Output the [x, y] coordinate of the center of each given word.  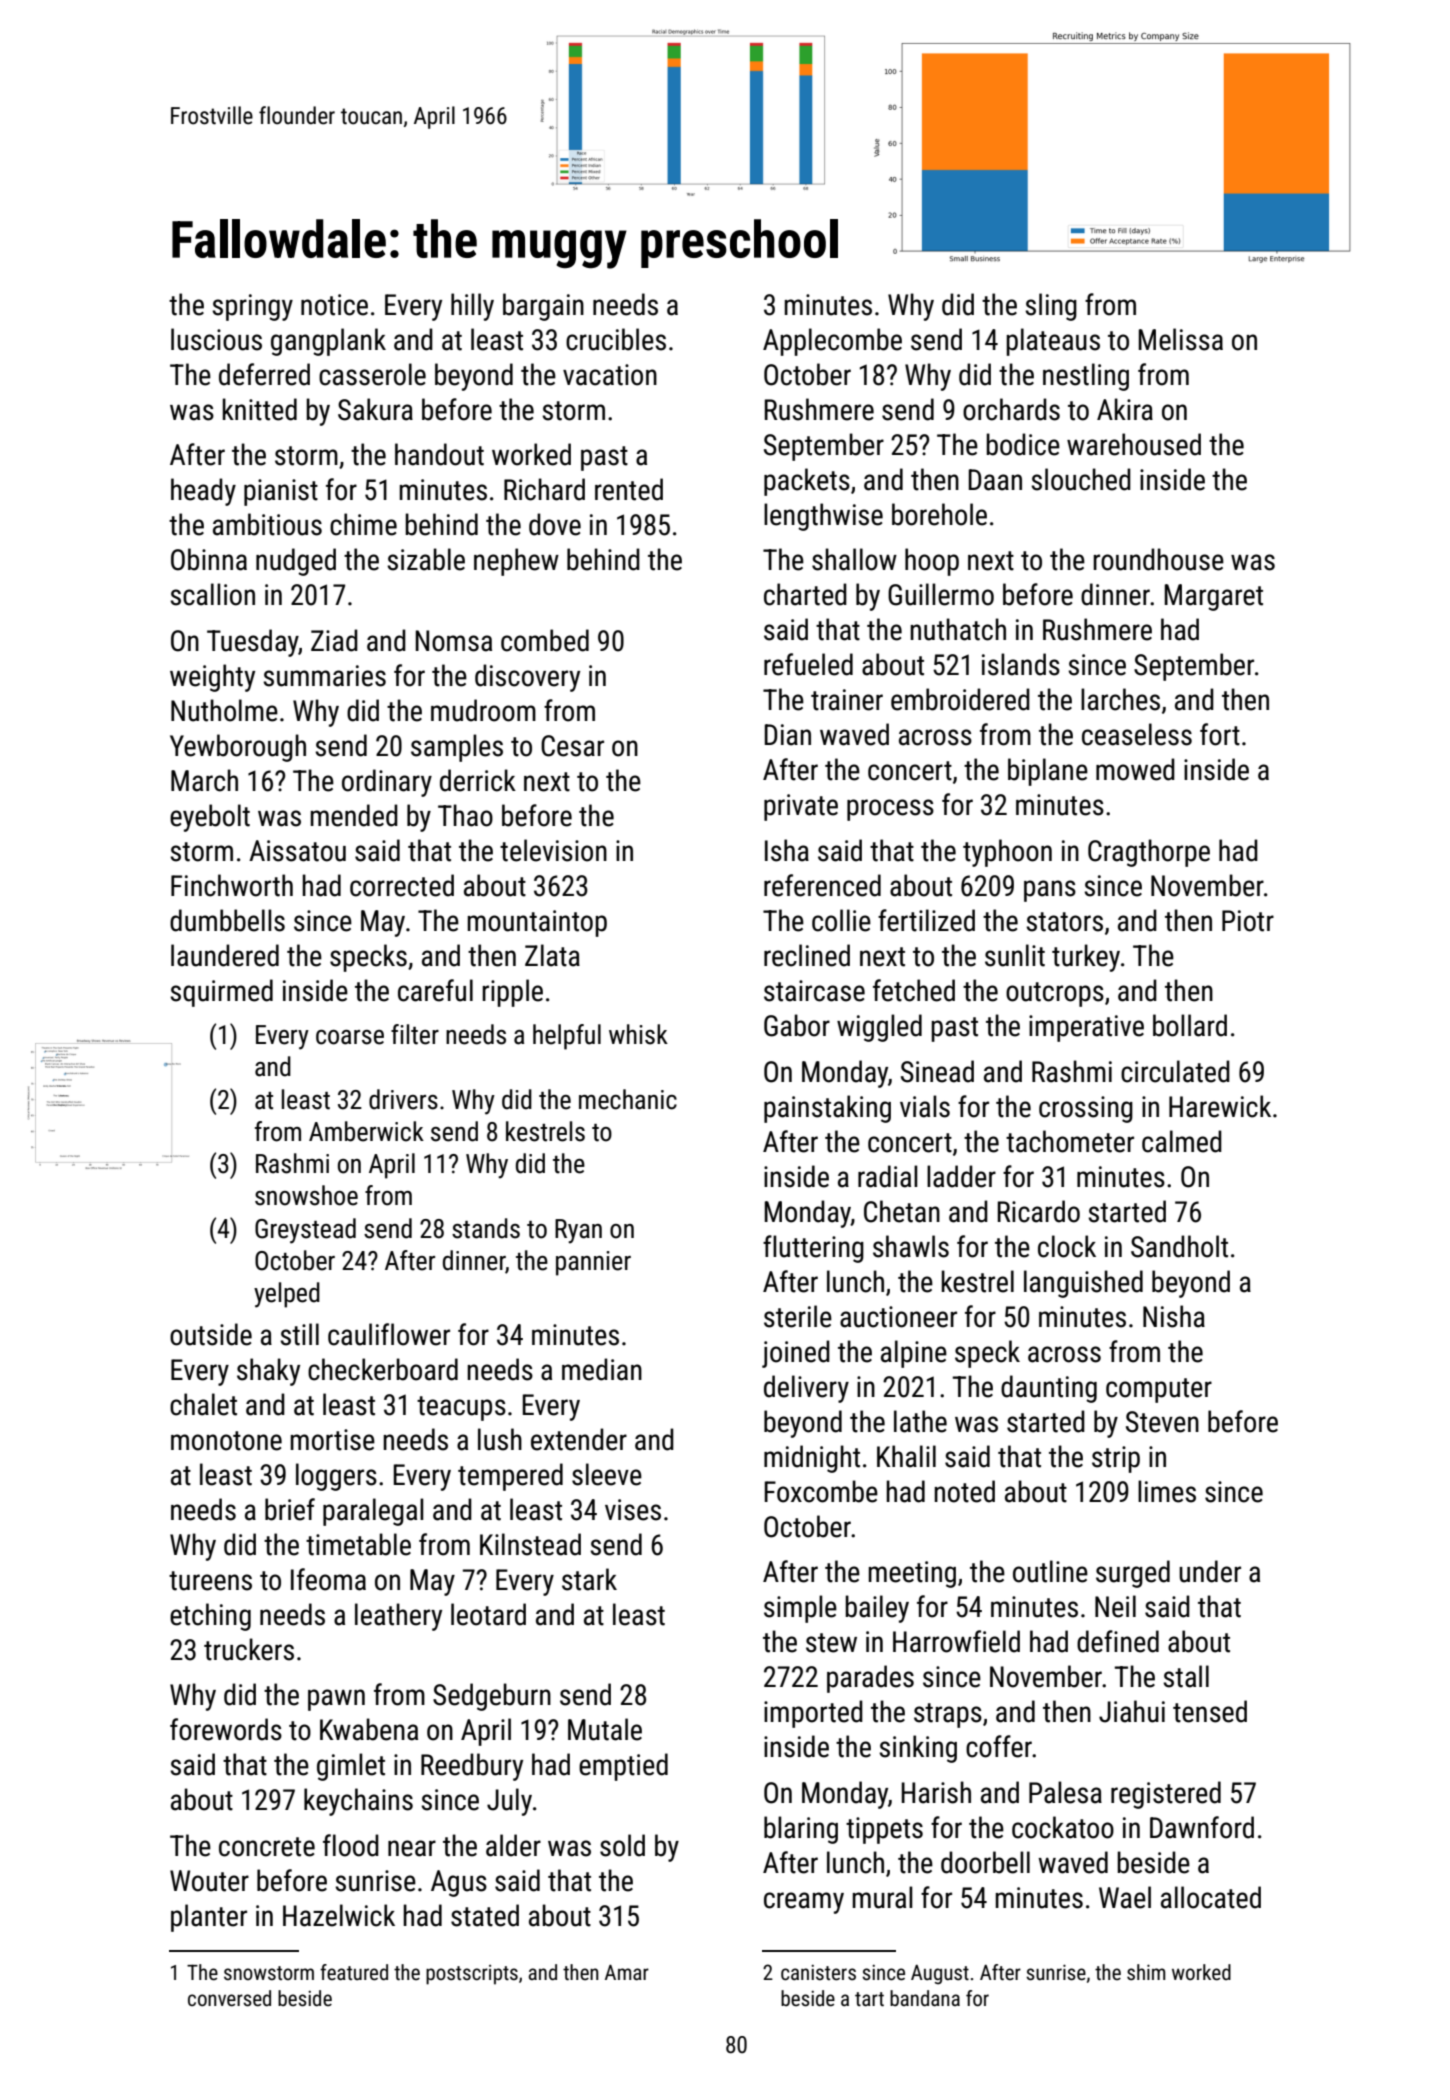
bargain [543, 307]
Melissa [1181, 339]
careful [435, 990]
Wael [1125, 1897]
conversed [229, 1998]
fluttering [813, 1249]
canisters [818, 1973]
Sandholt [1179, 1246]
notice [334, 305]
